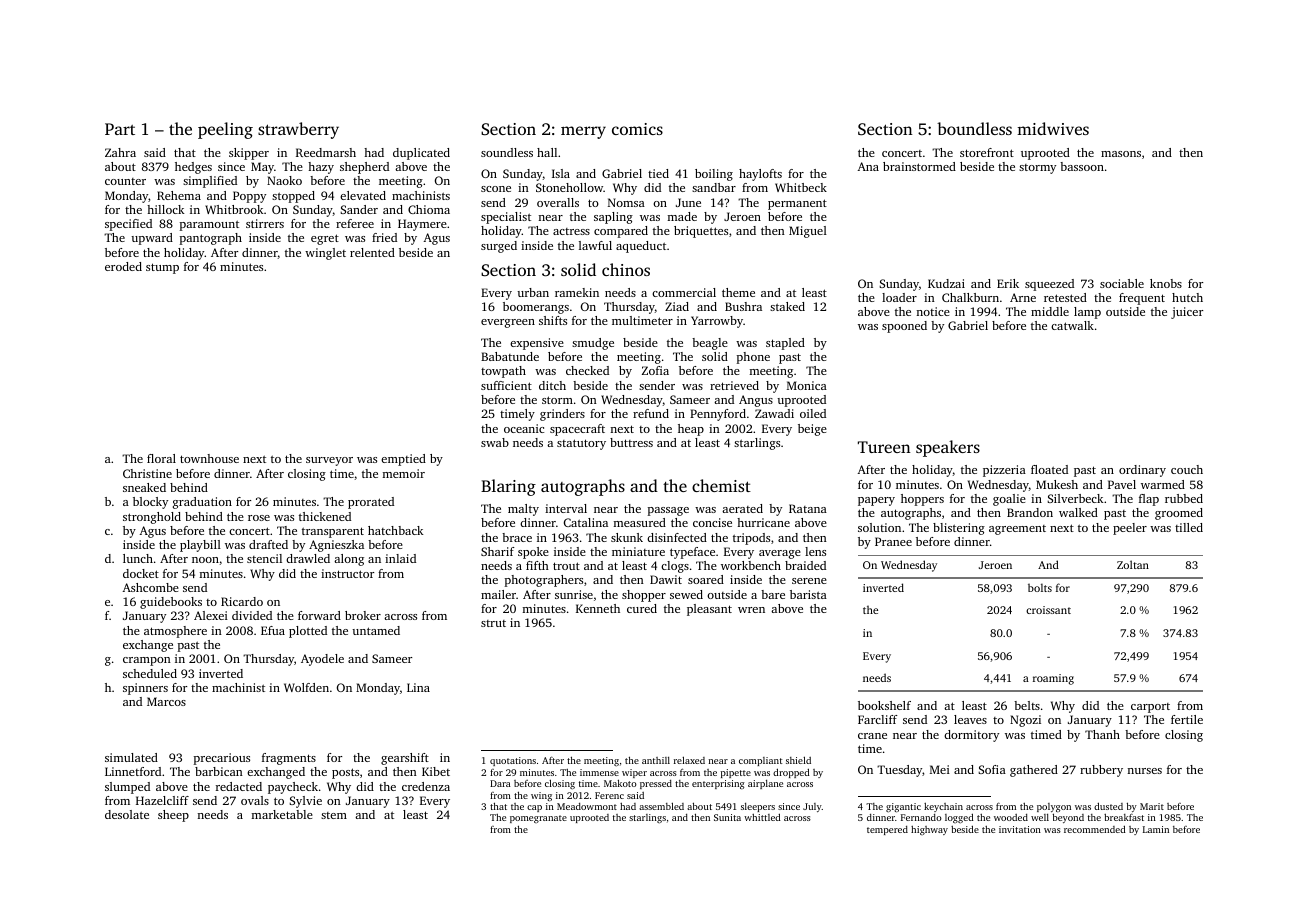  Describe the element at coordinates (637, 129) in the page. I see `comics` at that location.
